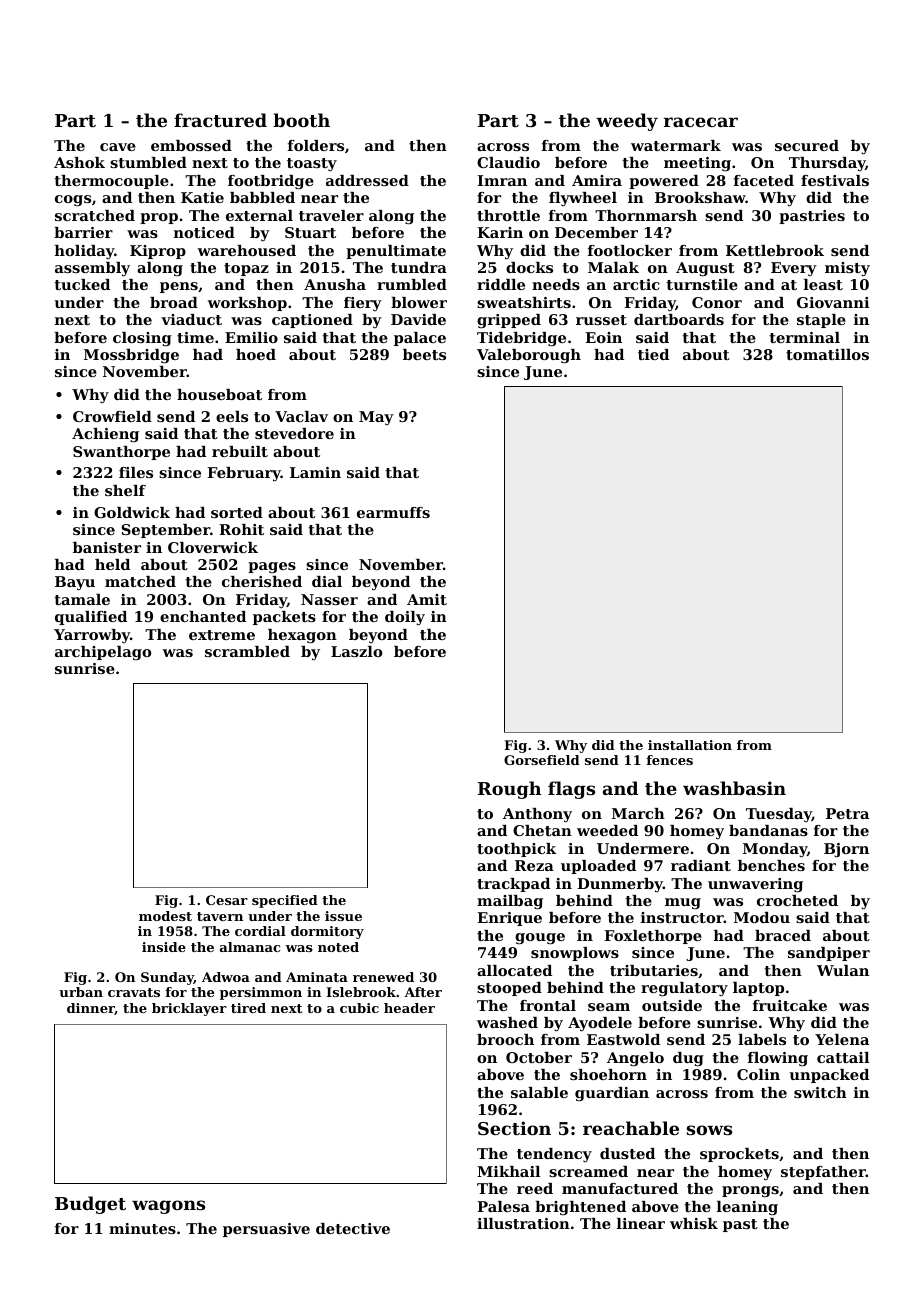 Image resolution: width=924 pixels, height=1308 pixels. Describe the element at coordinates (540, 939) in the screenshot. I see `gouge` at that location.
